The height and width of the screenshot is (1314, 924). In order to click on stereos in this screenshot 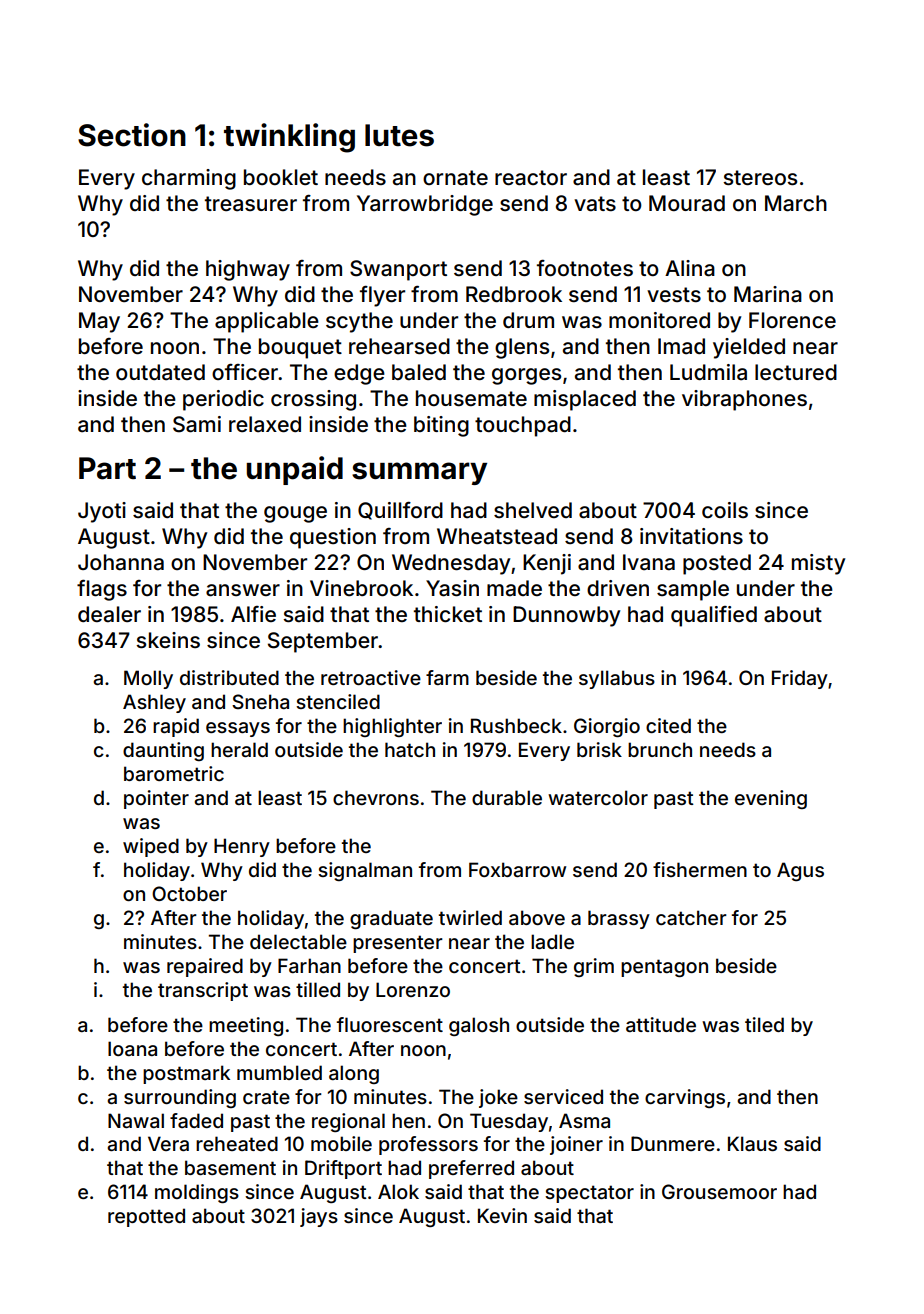, I will do `click(760, 177)`.
